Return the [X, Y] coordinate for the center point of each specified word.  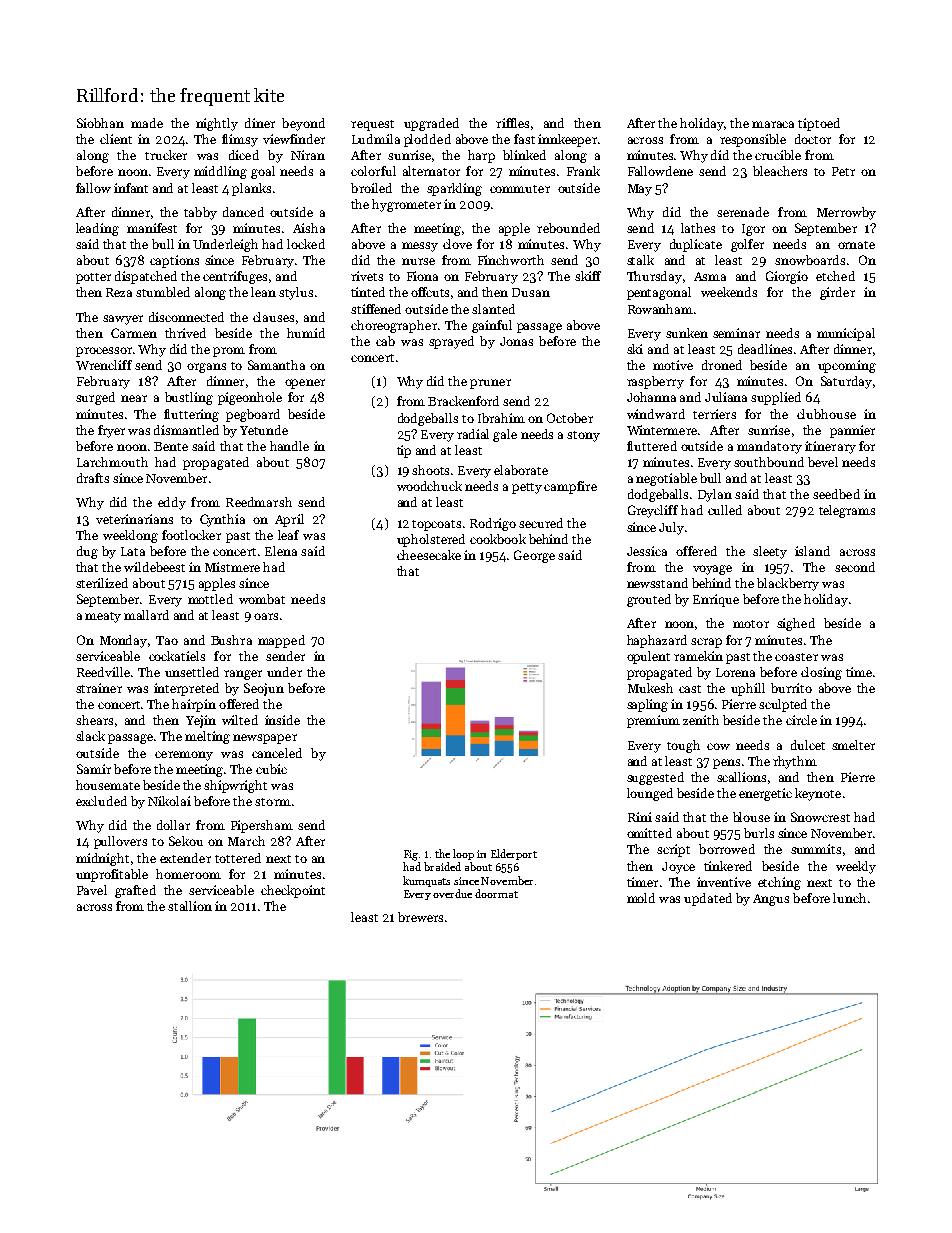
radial [473, 434]
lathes [698, 228]
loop [463, 854]
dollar [173, 825]
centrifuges [235, 277]
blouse [751, 817]
